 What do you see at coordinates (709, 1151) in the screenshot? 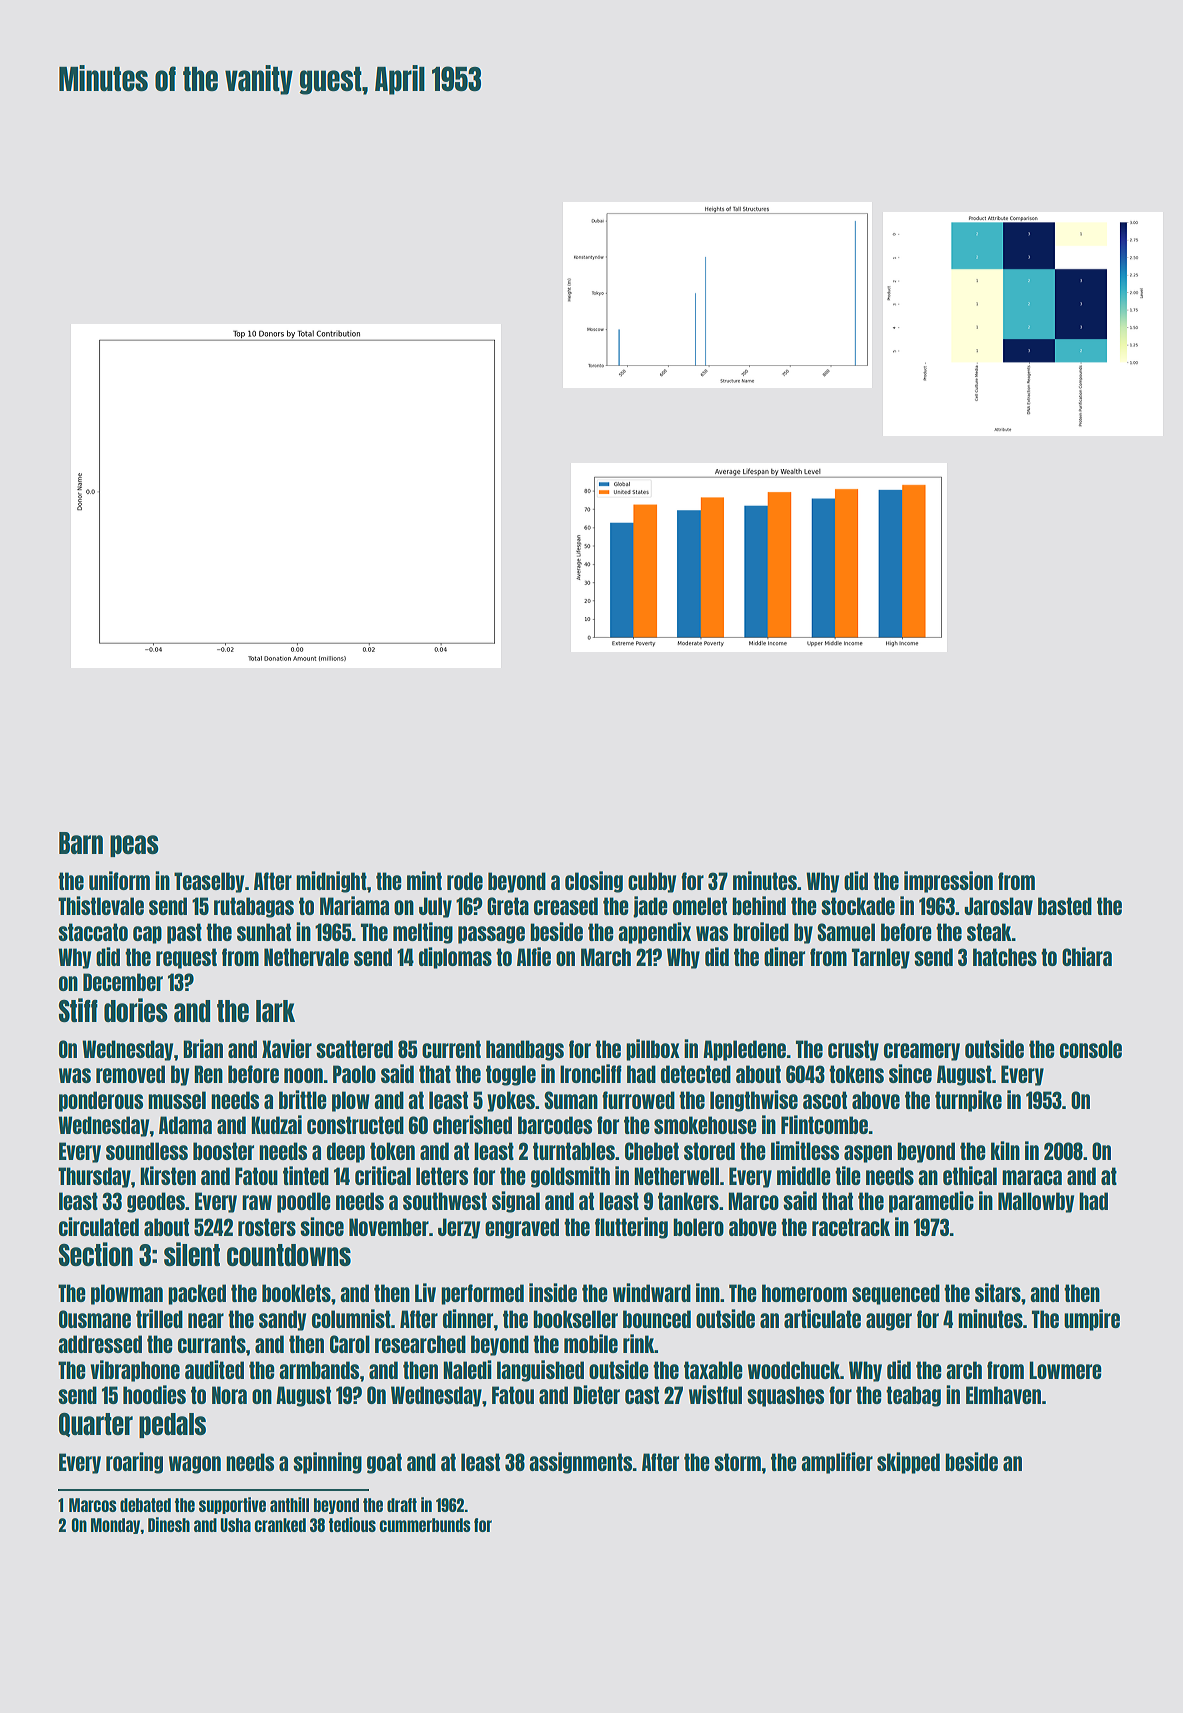
I see `stored` at bounding box center [709, 1151].
